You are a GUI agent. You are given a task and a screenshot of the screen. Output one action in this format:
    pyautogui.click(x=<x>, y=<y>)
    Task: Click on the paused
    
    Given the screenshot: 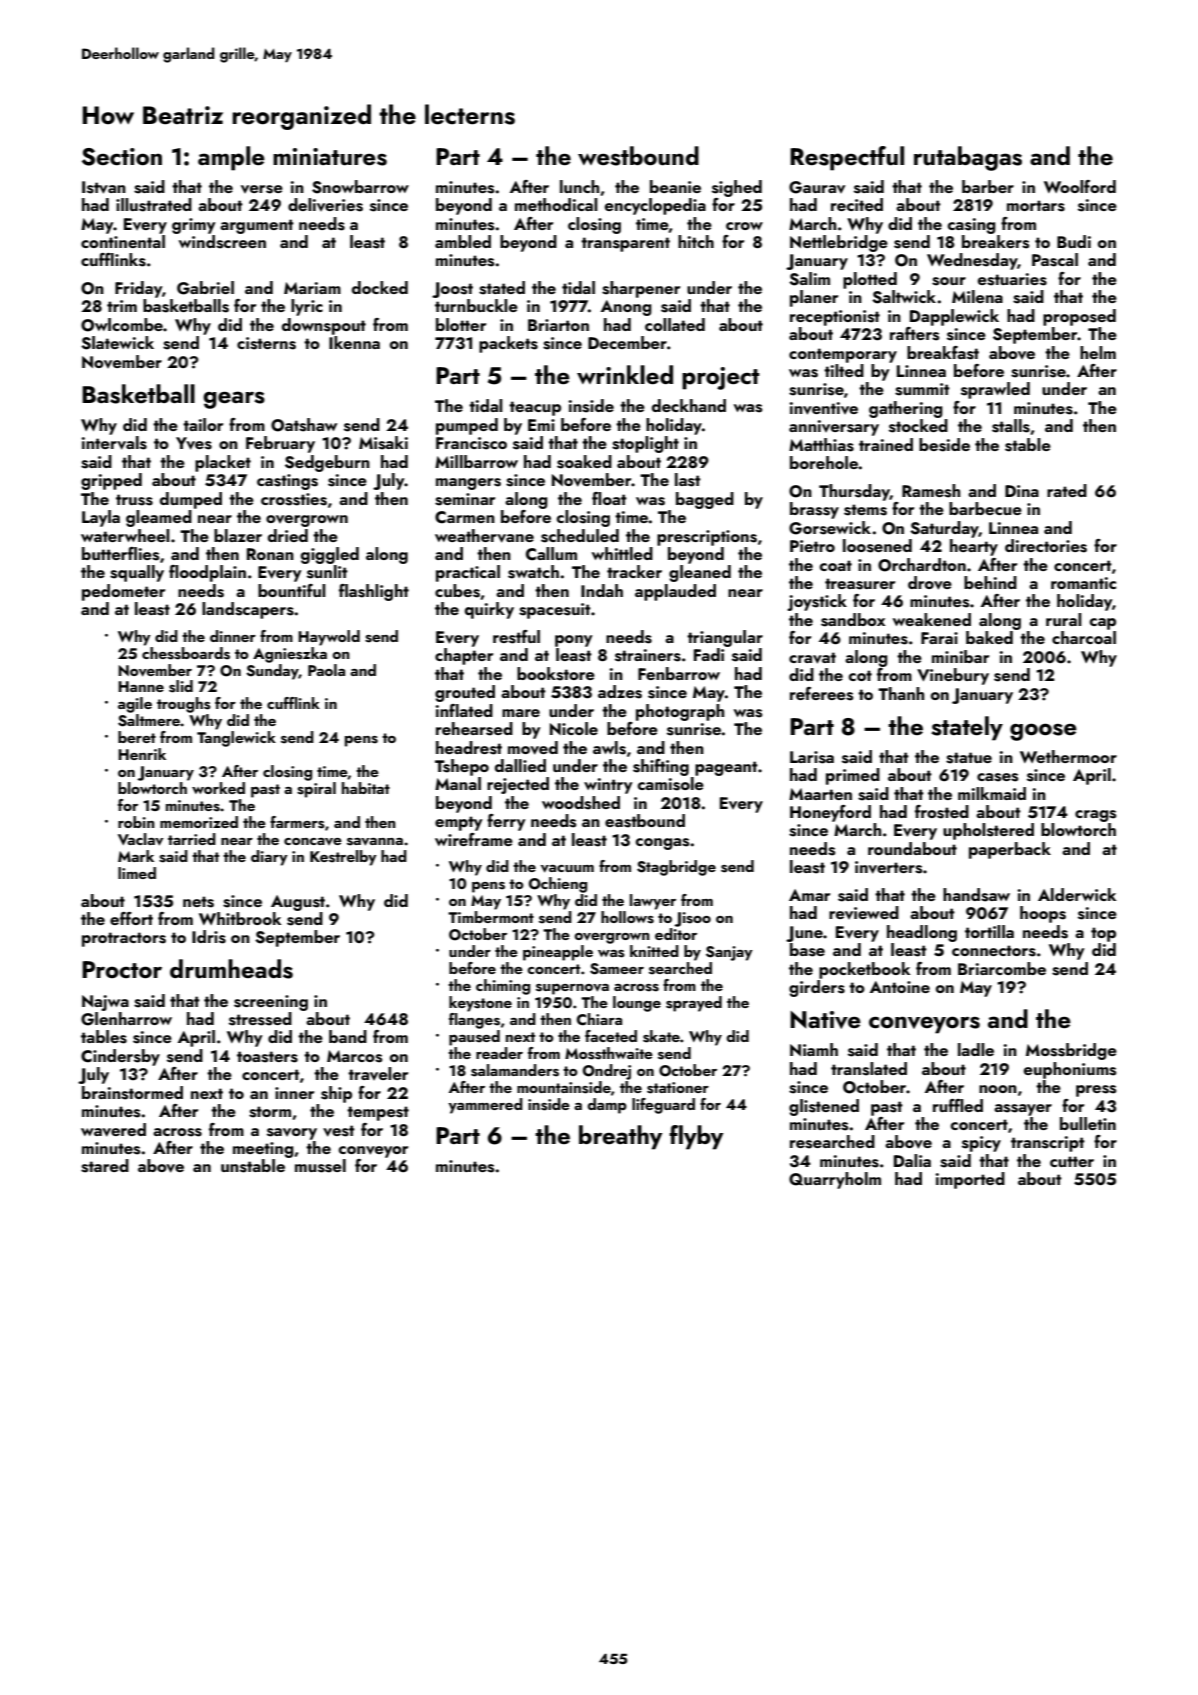 What is the action you would take?
    pyautogui.click(x=474, y=1038)
